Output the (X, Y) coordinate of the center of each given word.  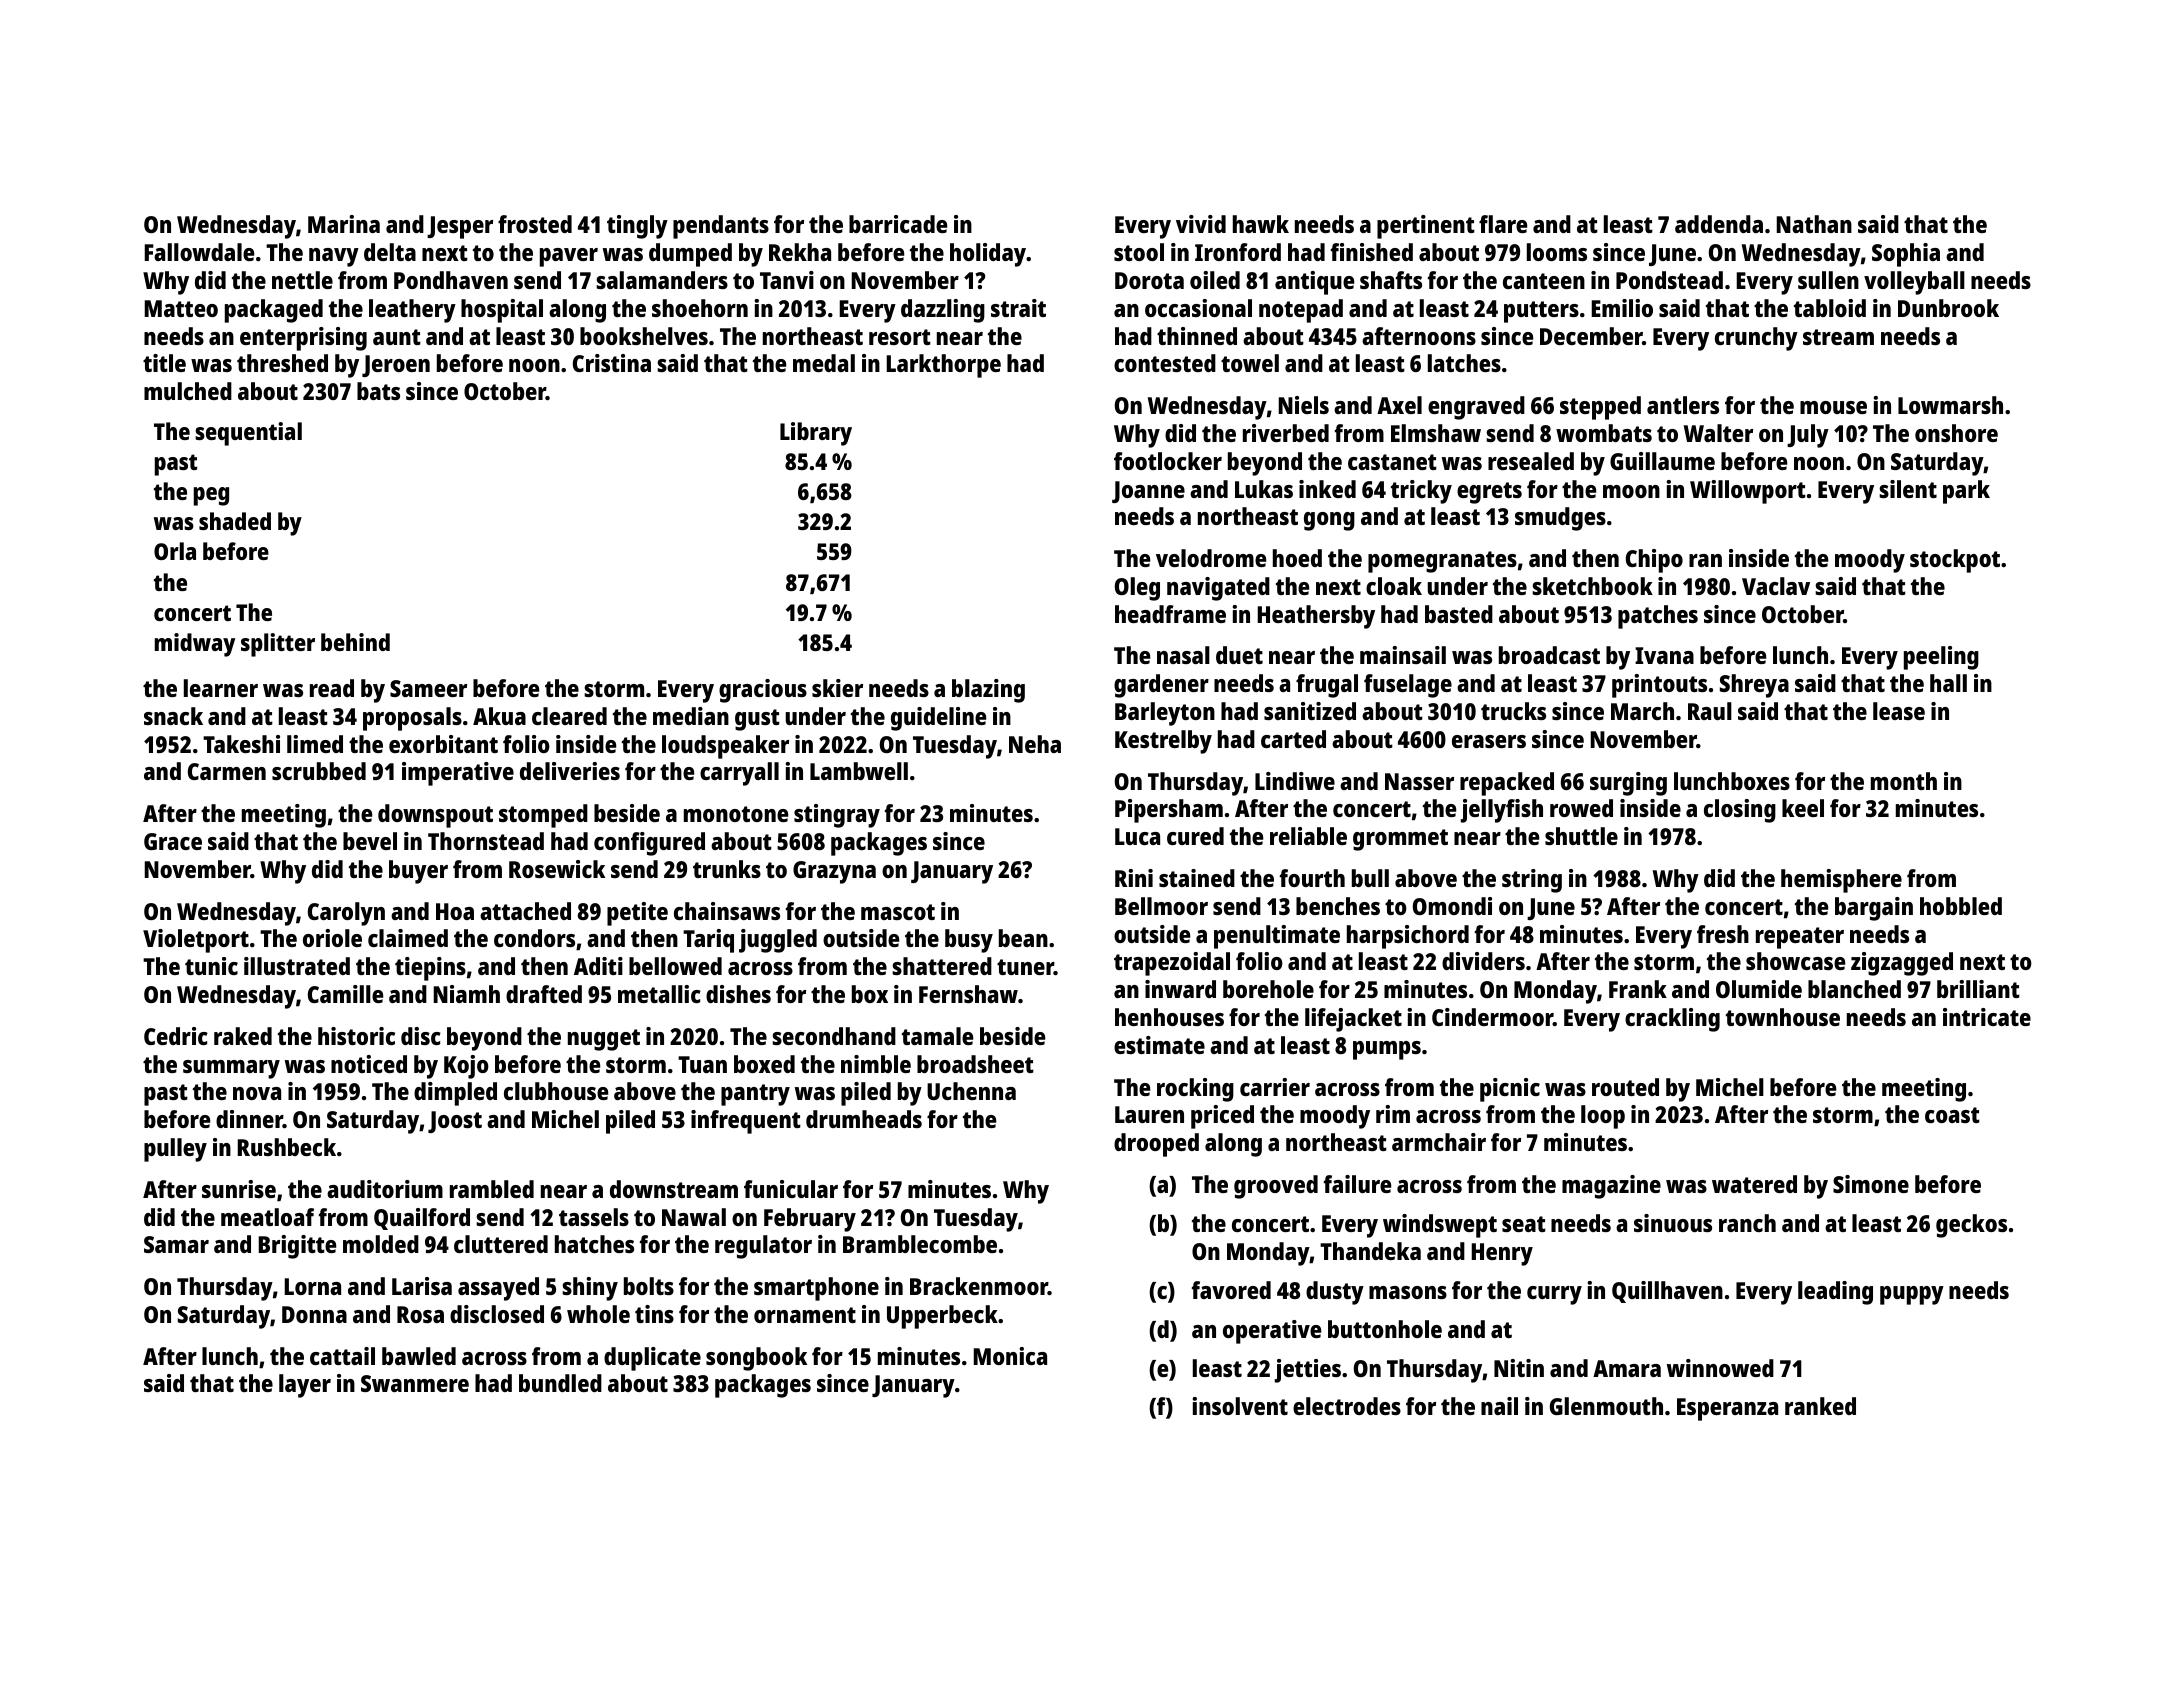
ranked (1820, 1406)
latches (1464, 363)
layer (305, 1386)
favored (1231, 1290)
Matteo (181, 308)
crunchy (1756, 339)
